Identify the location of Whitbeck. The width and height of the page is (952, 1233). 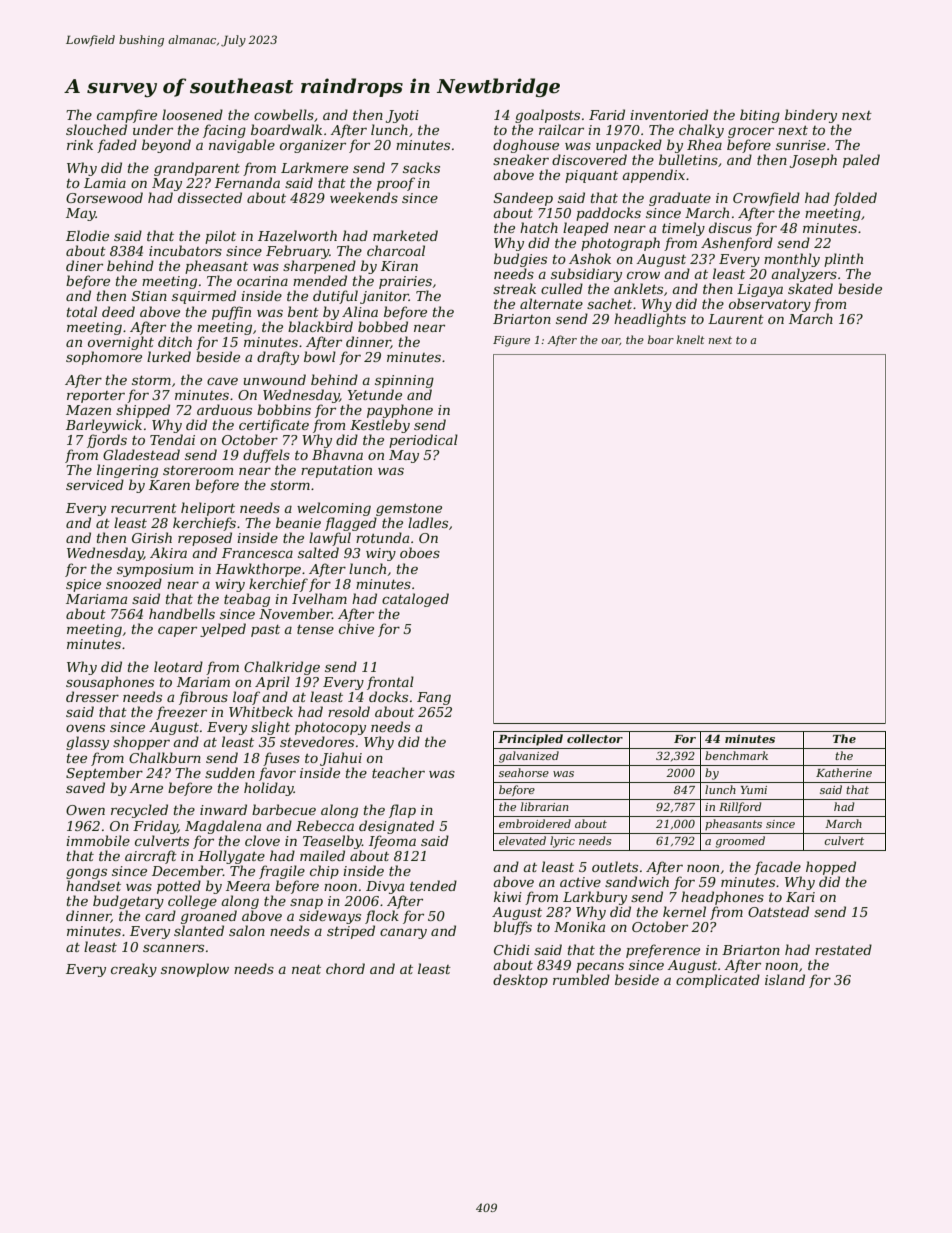
(261, 711).
